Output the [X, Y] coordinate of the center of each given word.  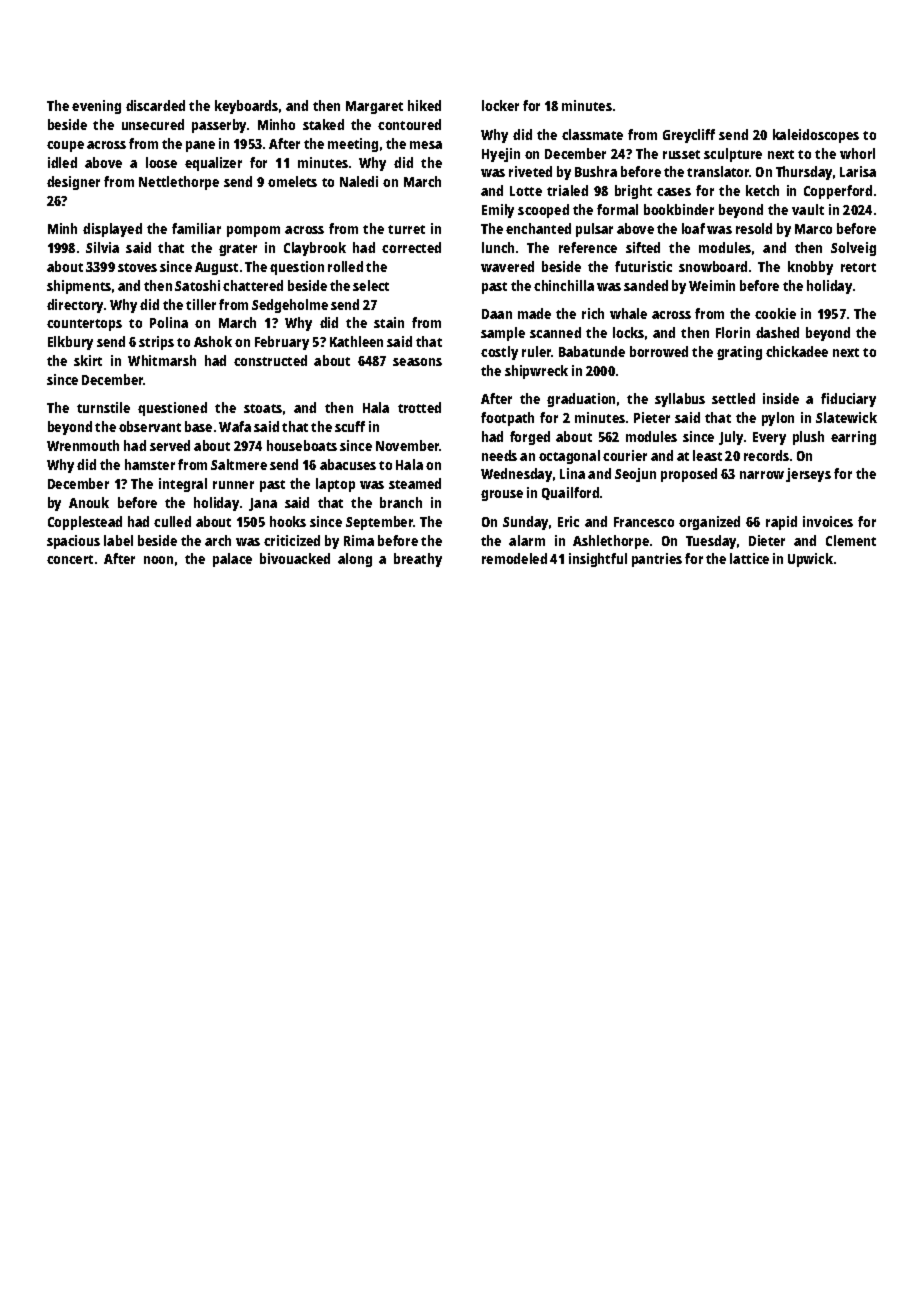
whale [628, 313]
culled [172, 521]
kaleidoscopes [816, 136]
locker [500, 105]
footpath [507, 419]
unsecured [153, 124]
